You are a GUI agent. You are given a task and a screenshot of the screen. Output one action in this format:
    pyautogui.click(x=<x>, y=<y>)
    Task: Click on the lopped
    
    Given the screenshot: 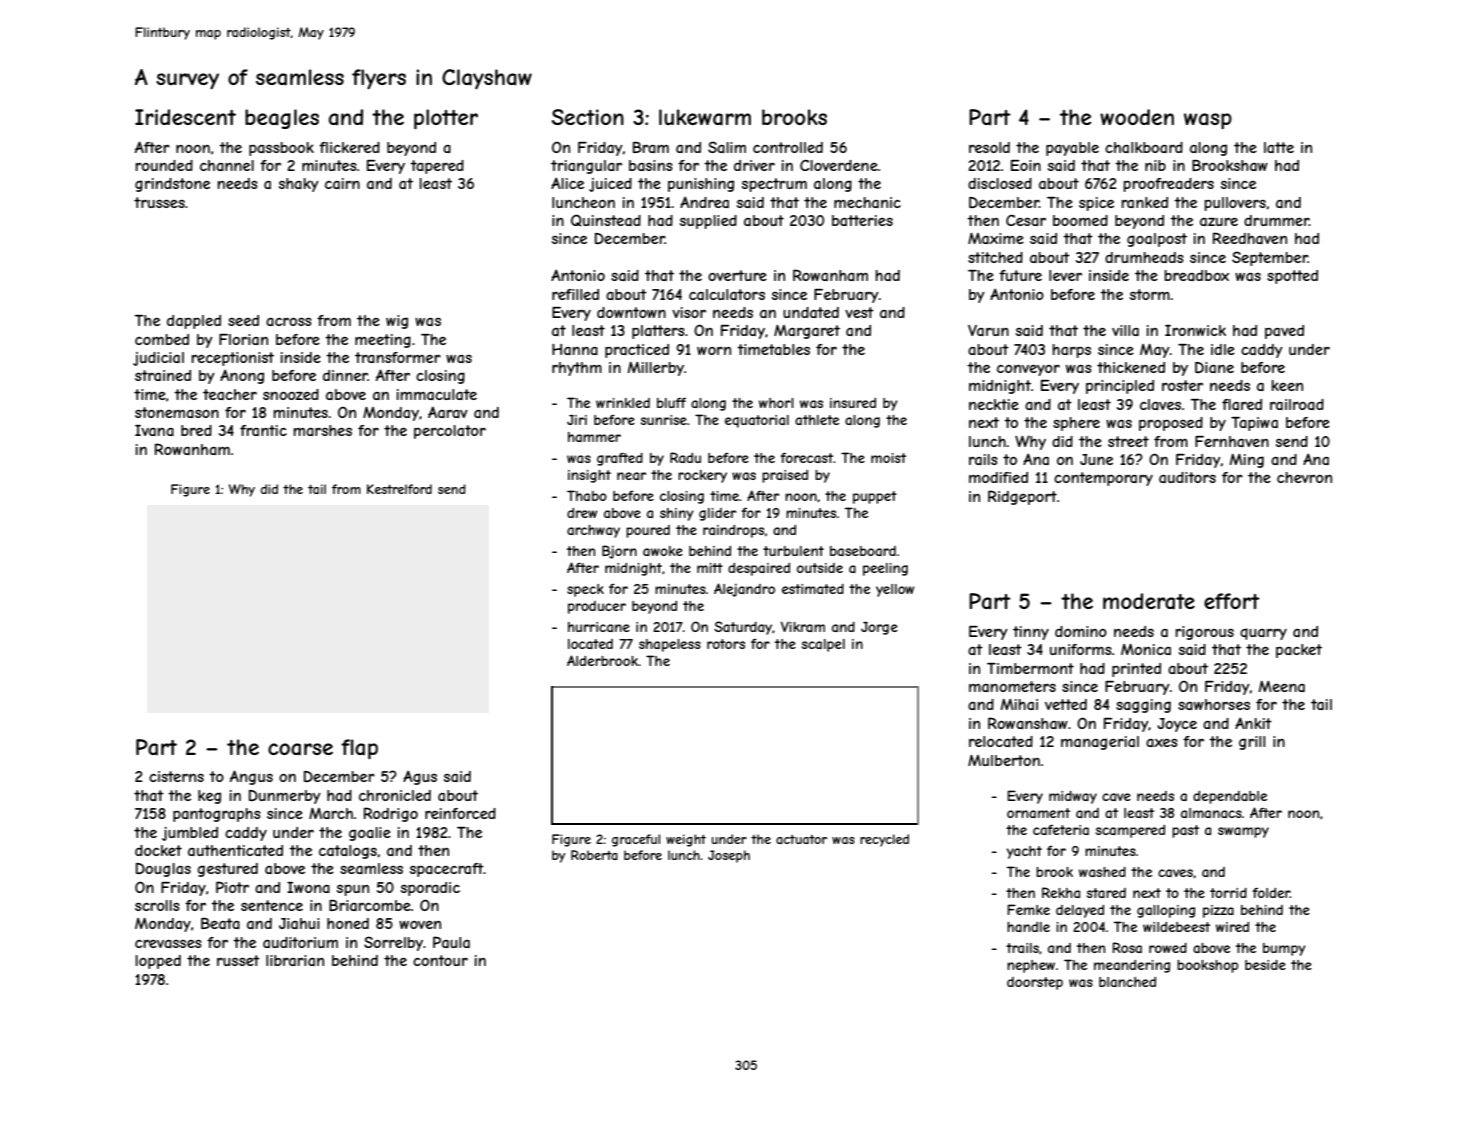 What is the action you would take?
    pyautogui.click(x=158, y=962)
